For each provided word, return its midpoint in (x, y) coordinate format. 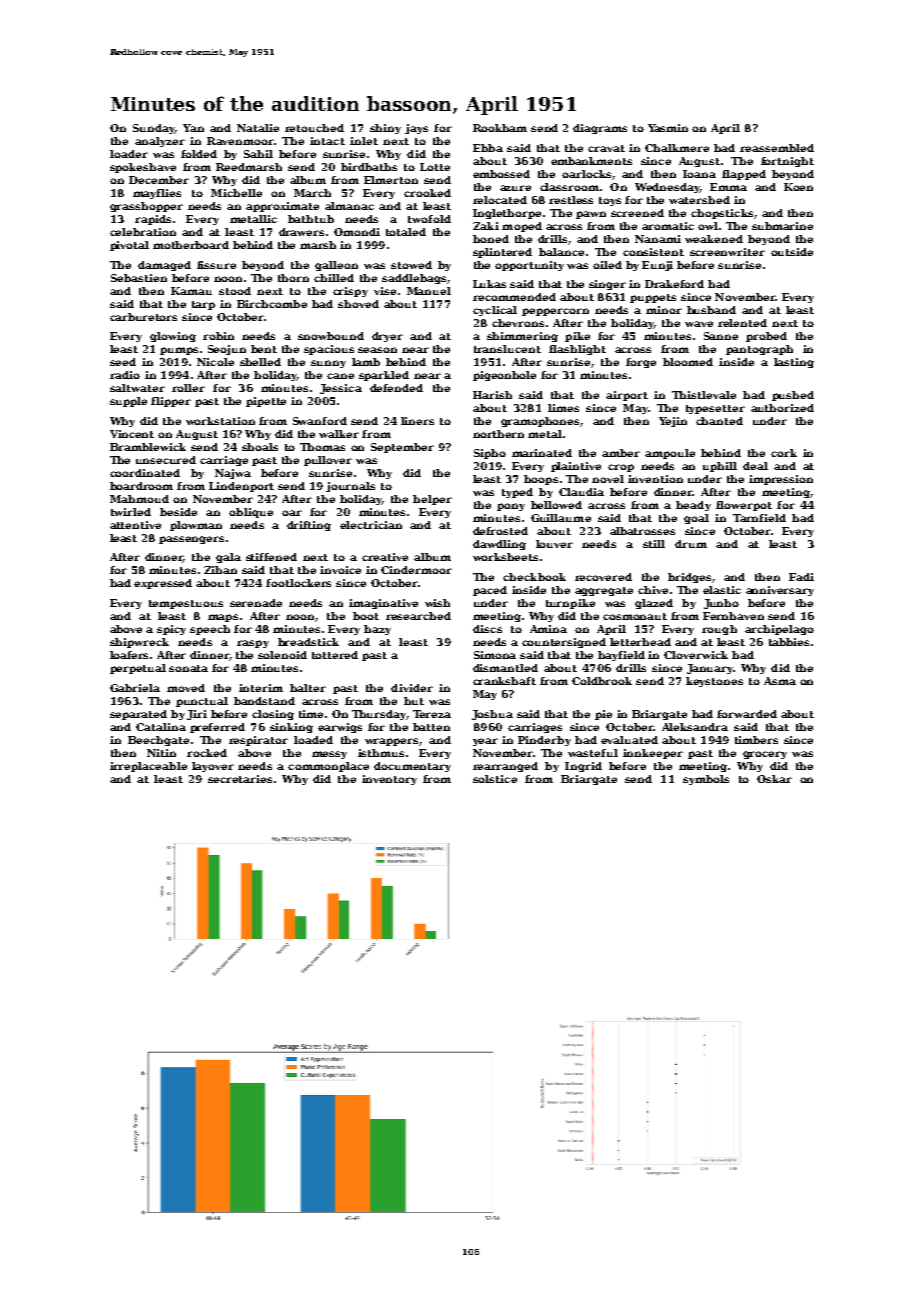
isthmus (381, 753)
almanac (349, 206)
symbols (706, 780)
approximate (282, 207)
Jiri (197, 715)
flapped (744, 175)
